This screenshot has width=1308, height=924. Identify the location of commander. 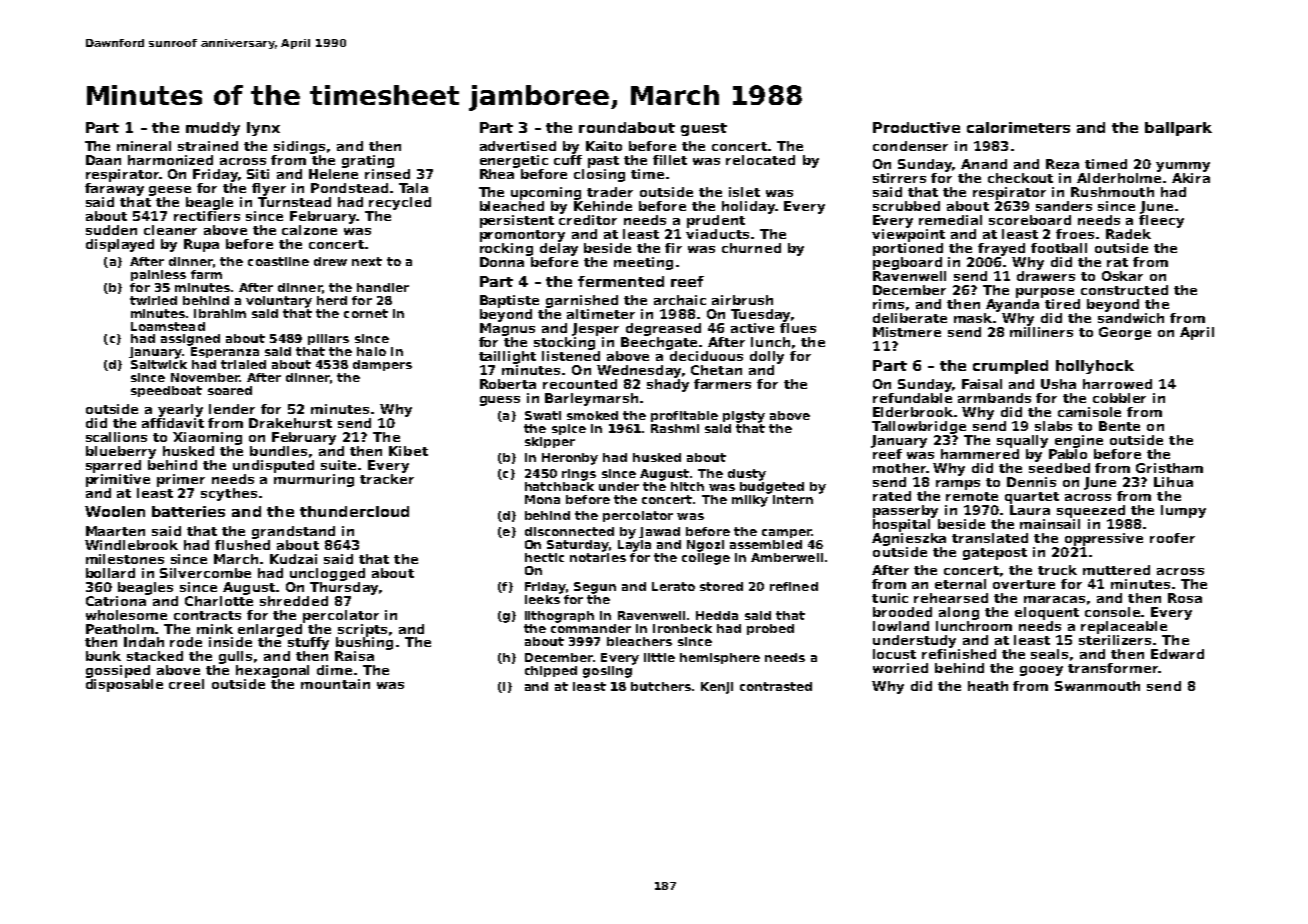
(591, 628).
